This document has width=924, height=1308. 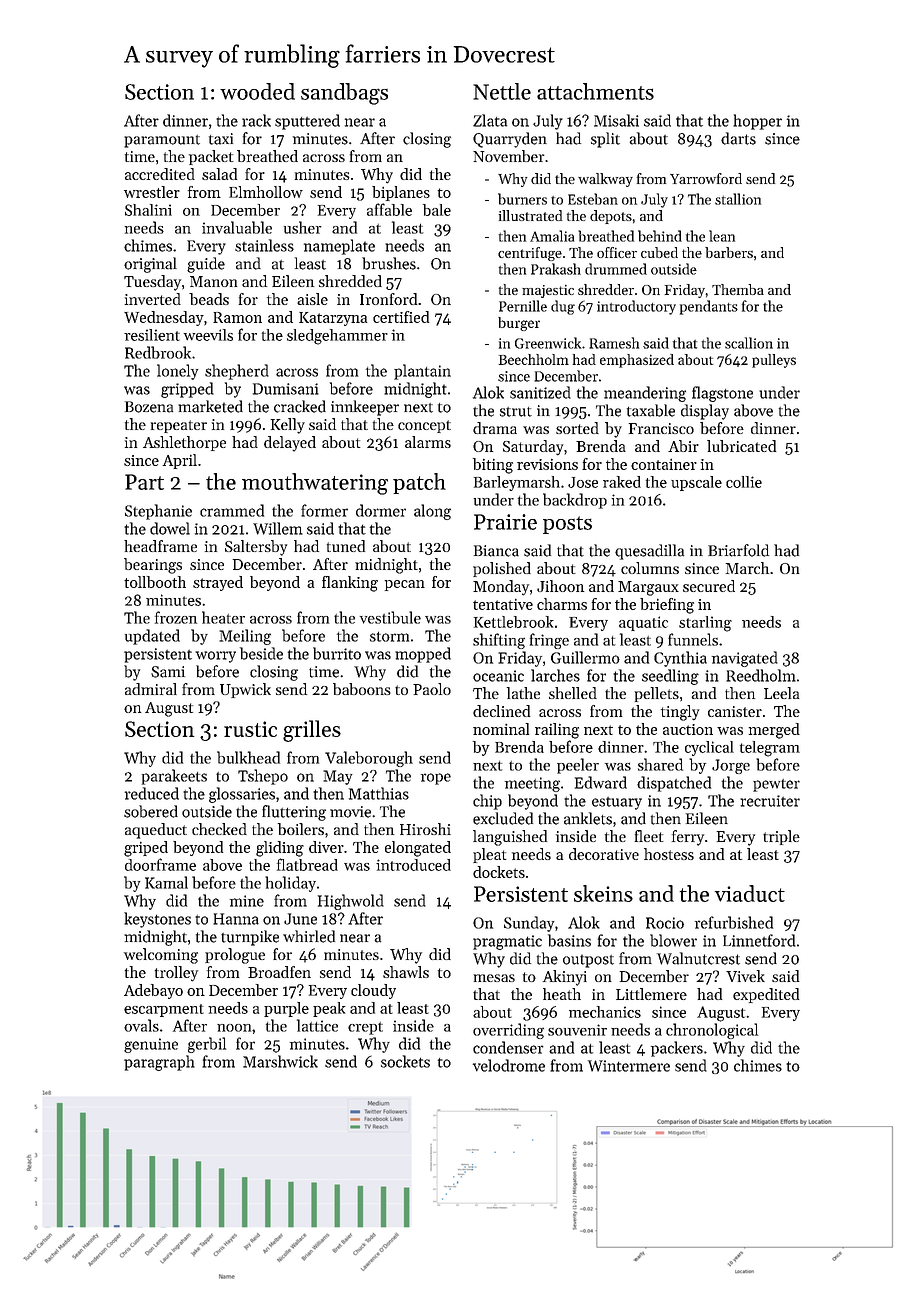 What do you see at coordinates (649, 552) in the document?
I see `quesadilla` at bounding box center [649, 552].
